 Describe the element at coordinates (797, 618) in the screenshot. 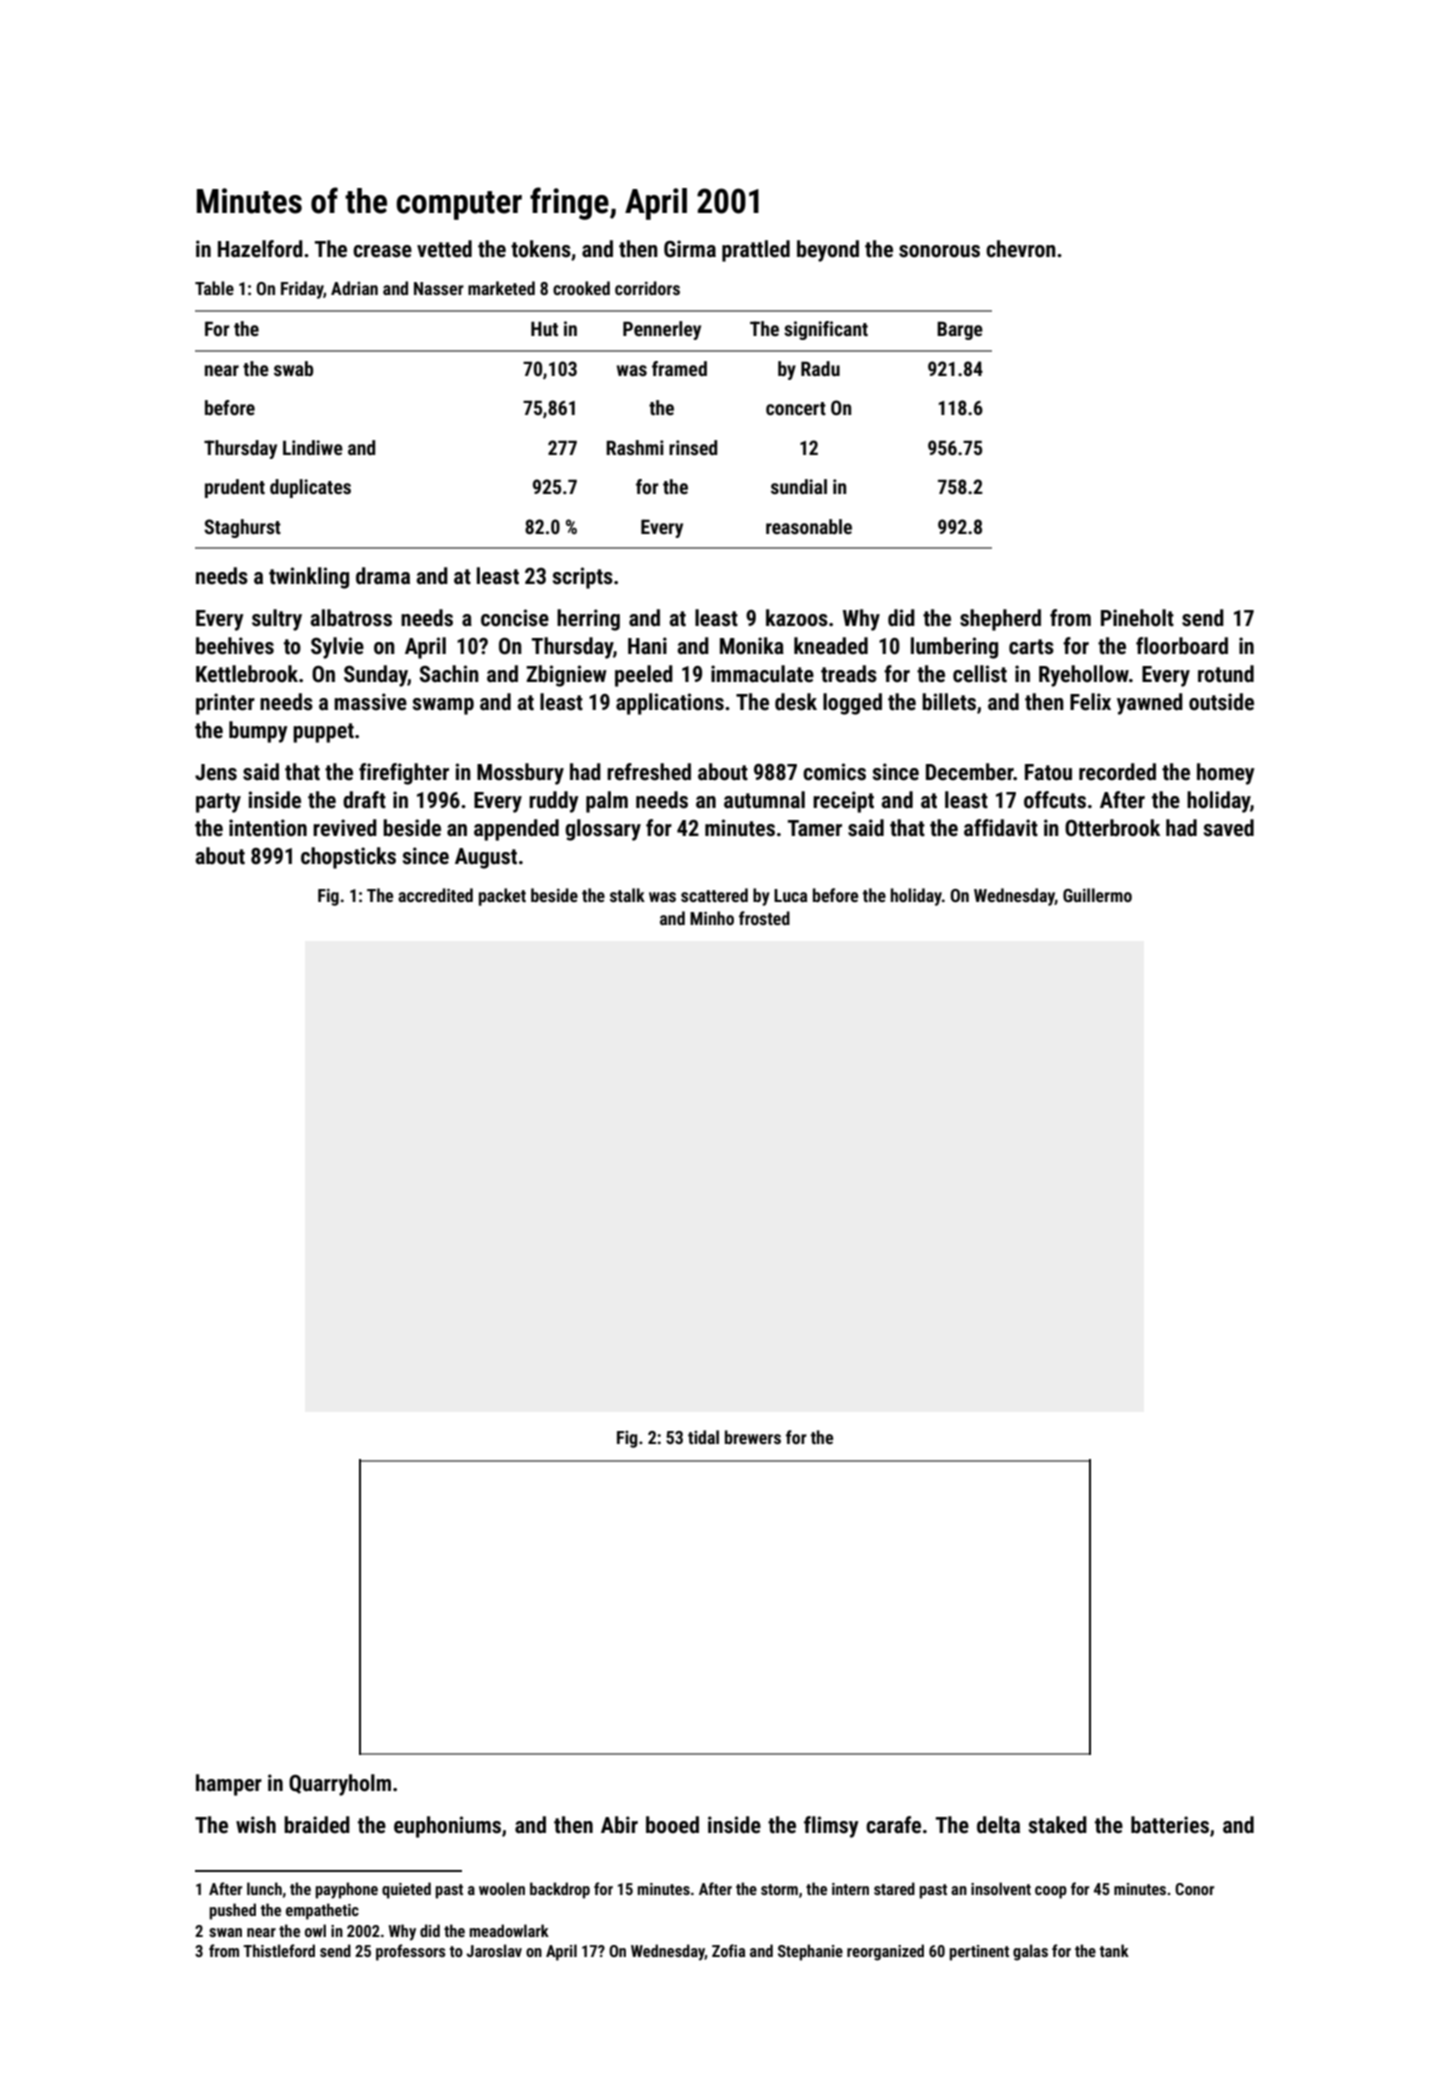

I see `kazoos` at that location.
